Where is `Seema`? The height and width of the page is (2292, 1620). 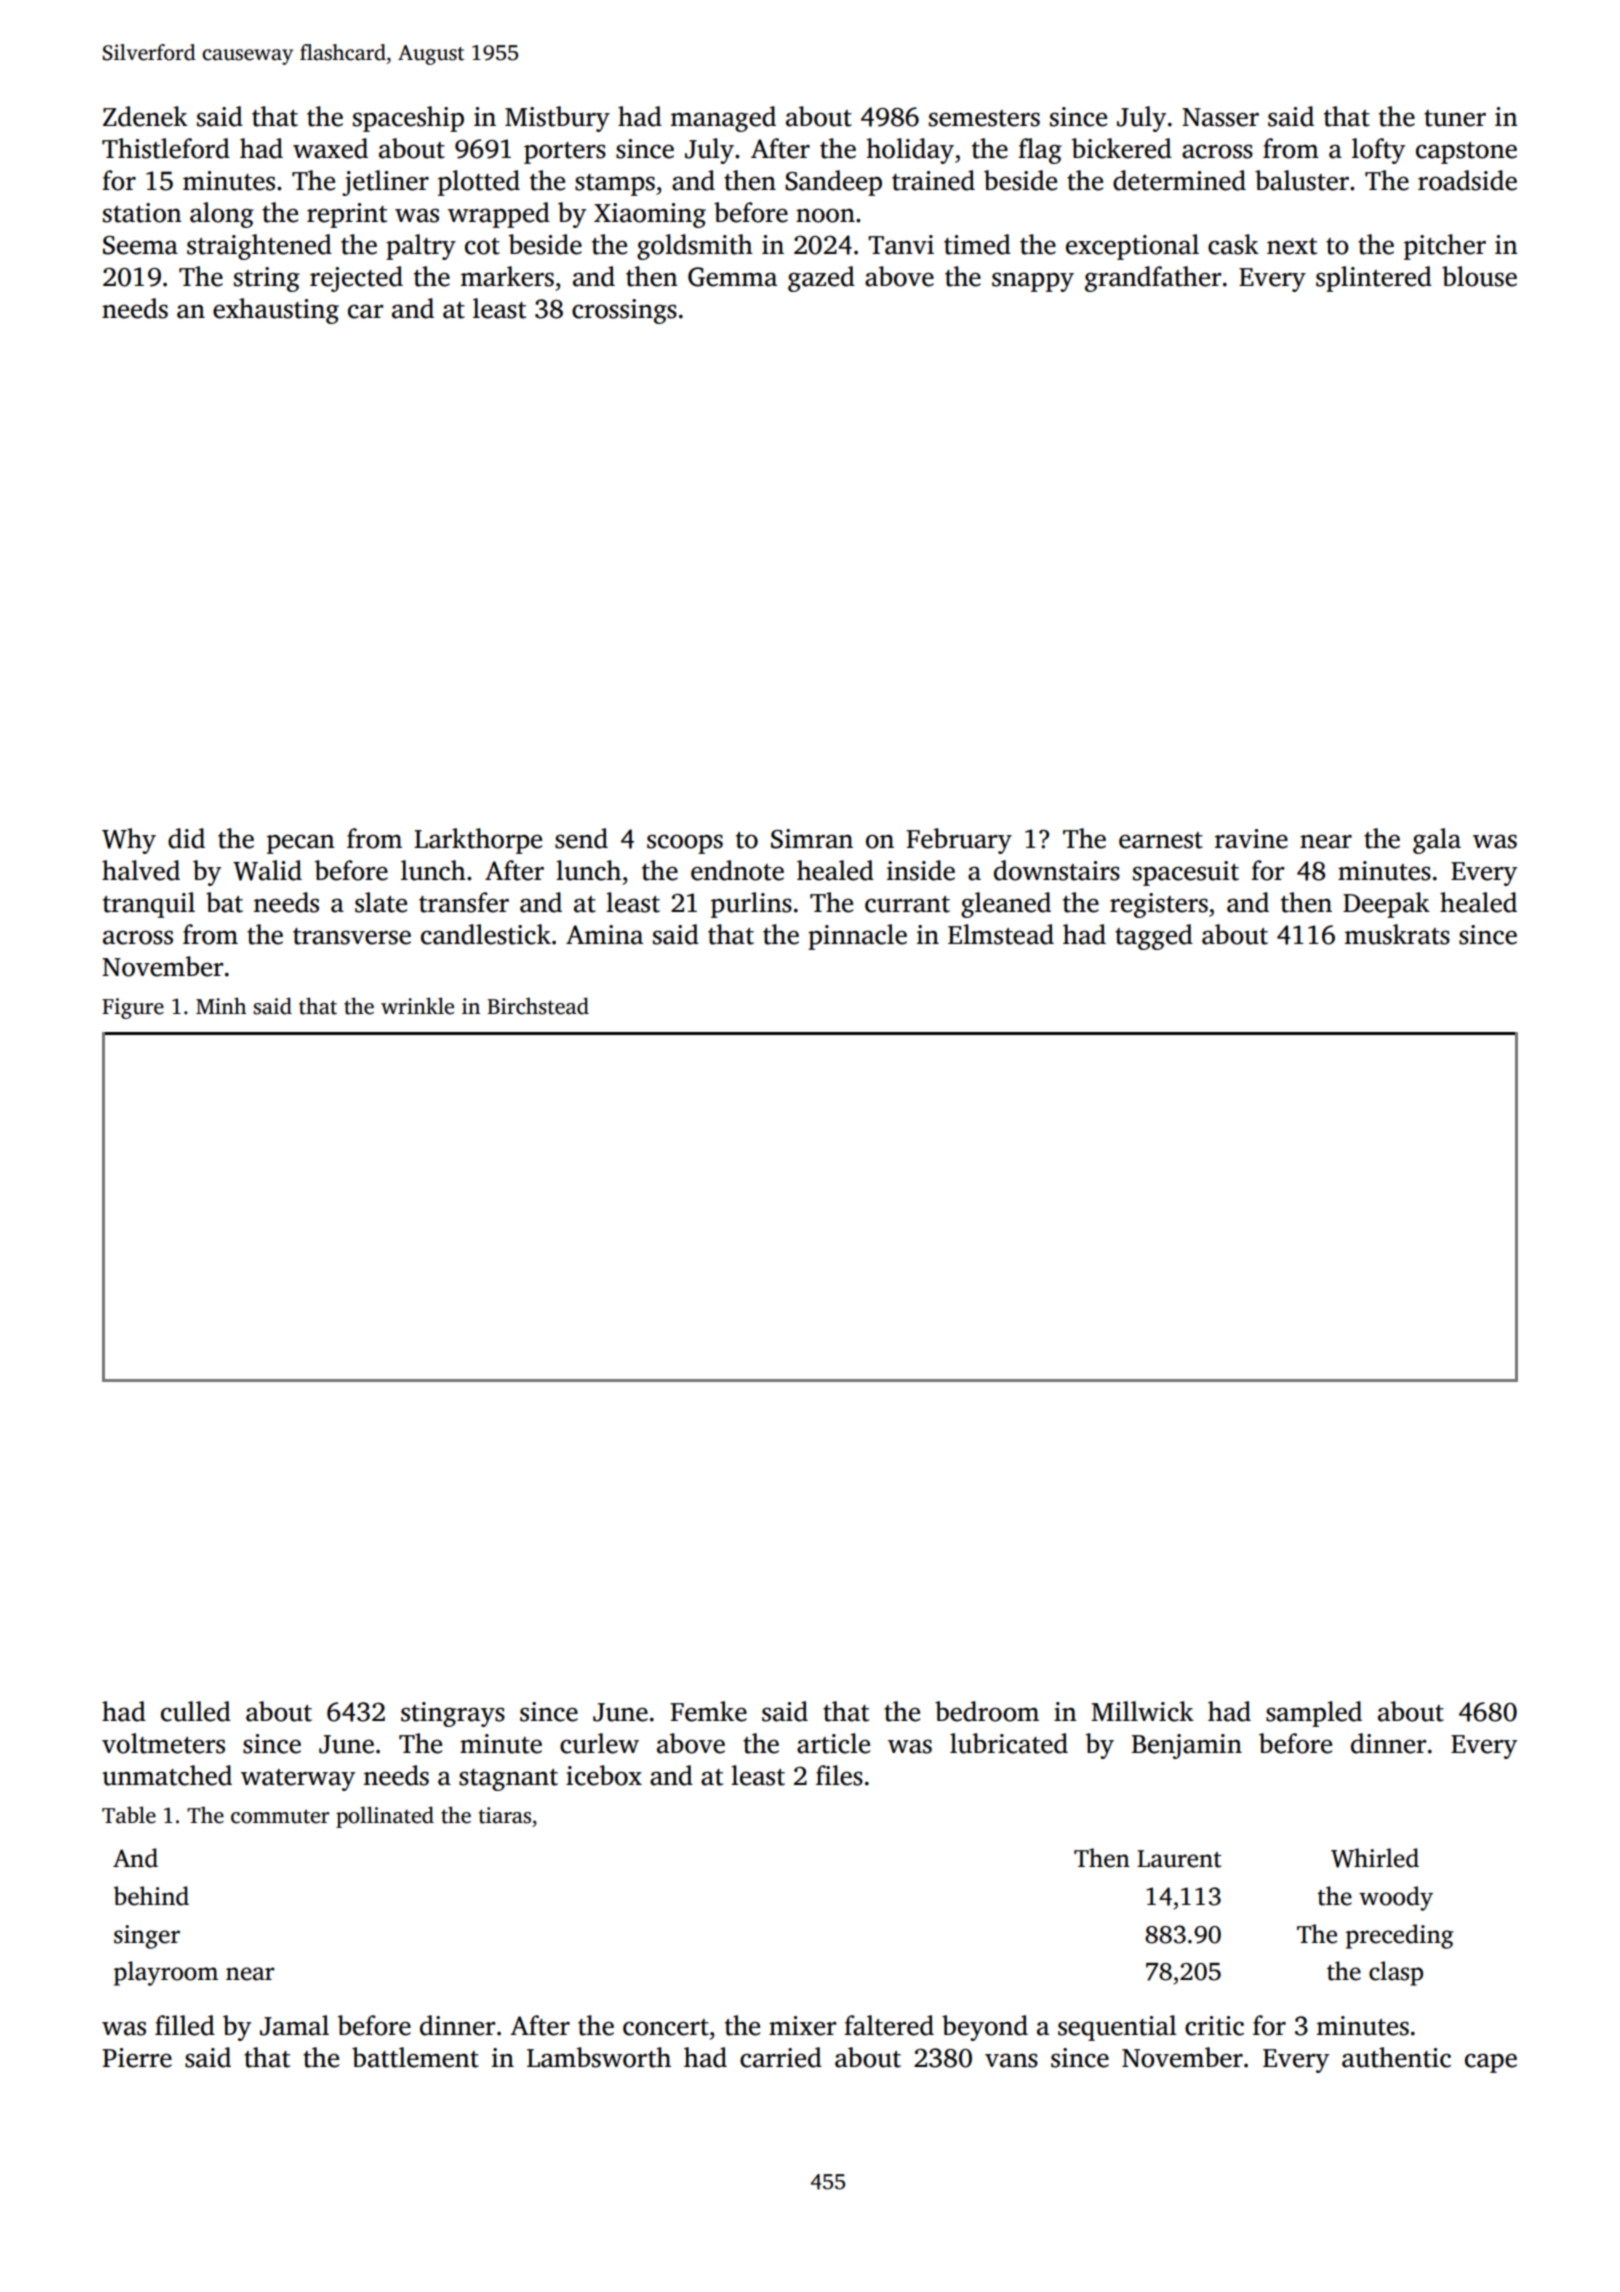 Seema is located at coordinates (140, 245).
